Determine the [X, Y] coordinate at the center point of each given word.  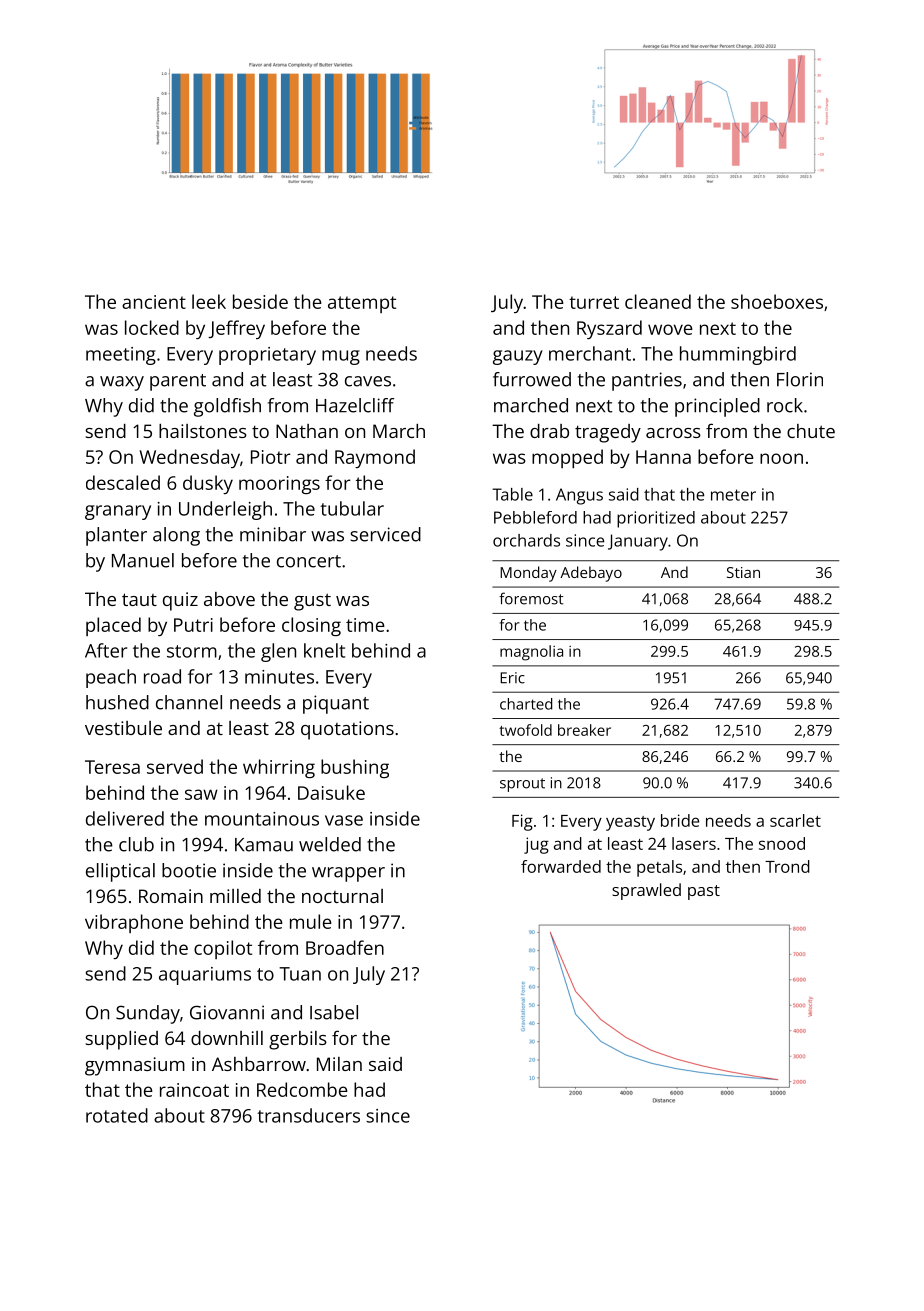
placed [113, 626]
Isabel [334, 1012]
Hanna [663, 457]
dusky [208, 484]
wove [670, 329]
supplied [121, 1040]
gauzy [518, 357]
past [704, 892]
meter [733, 495]
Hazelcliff [355, 405]
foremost [531, 598]
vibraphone [134, 923]
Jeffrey [236, 329]
